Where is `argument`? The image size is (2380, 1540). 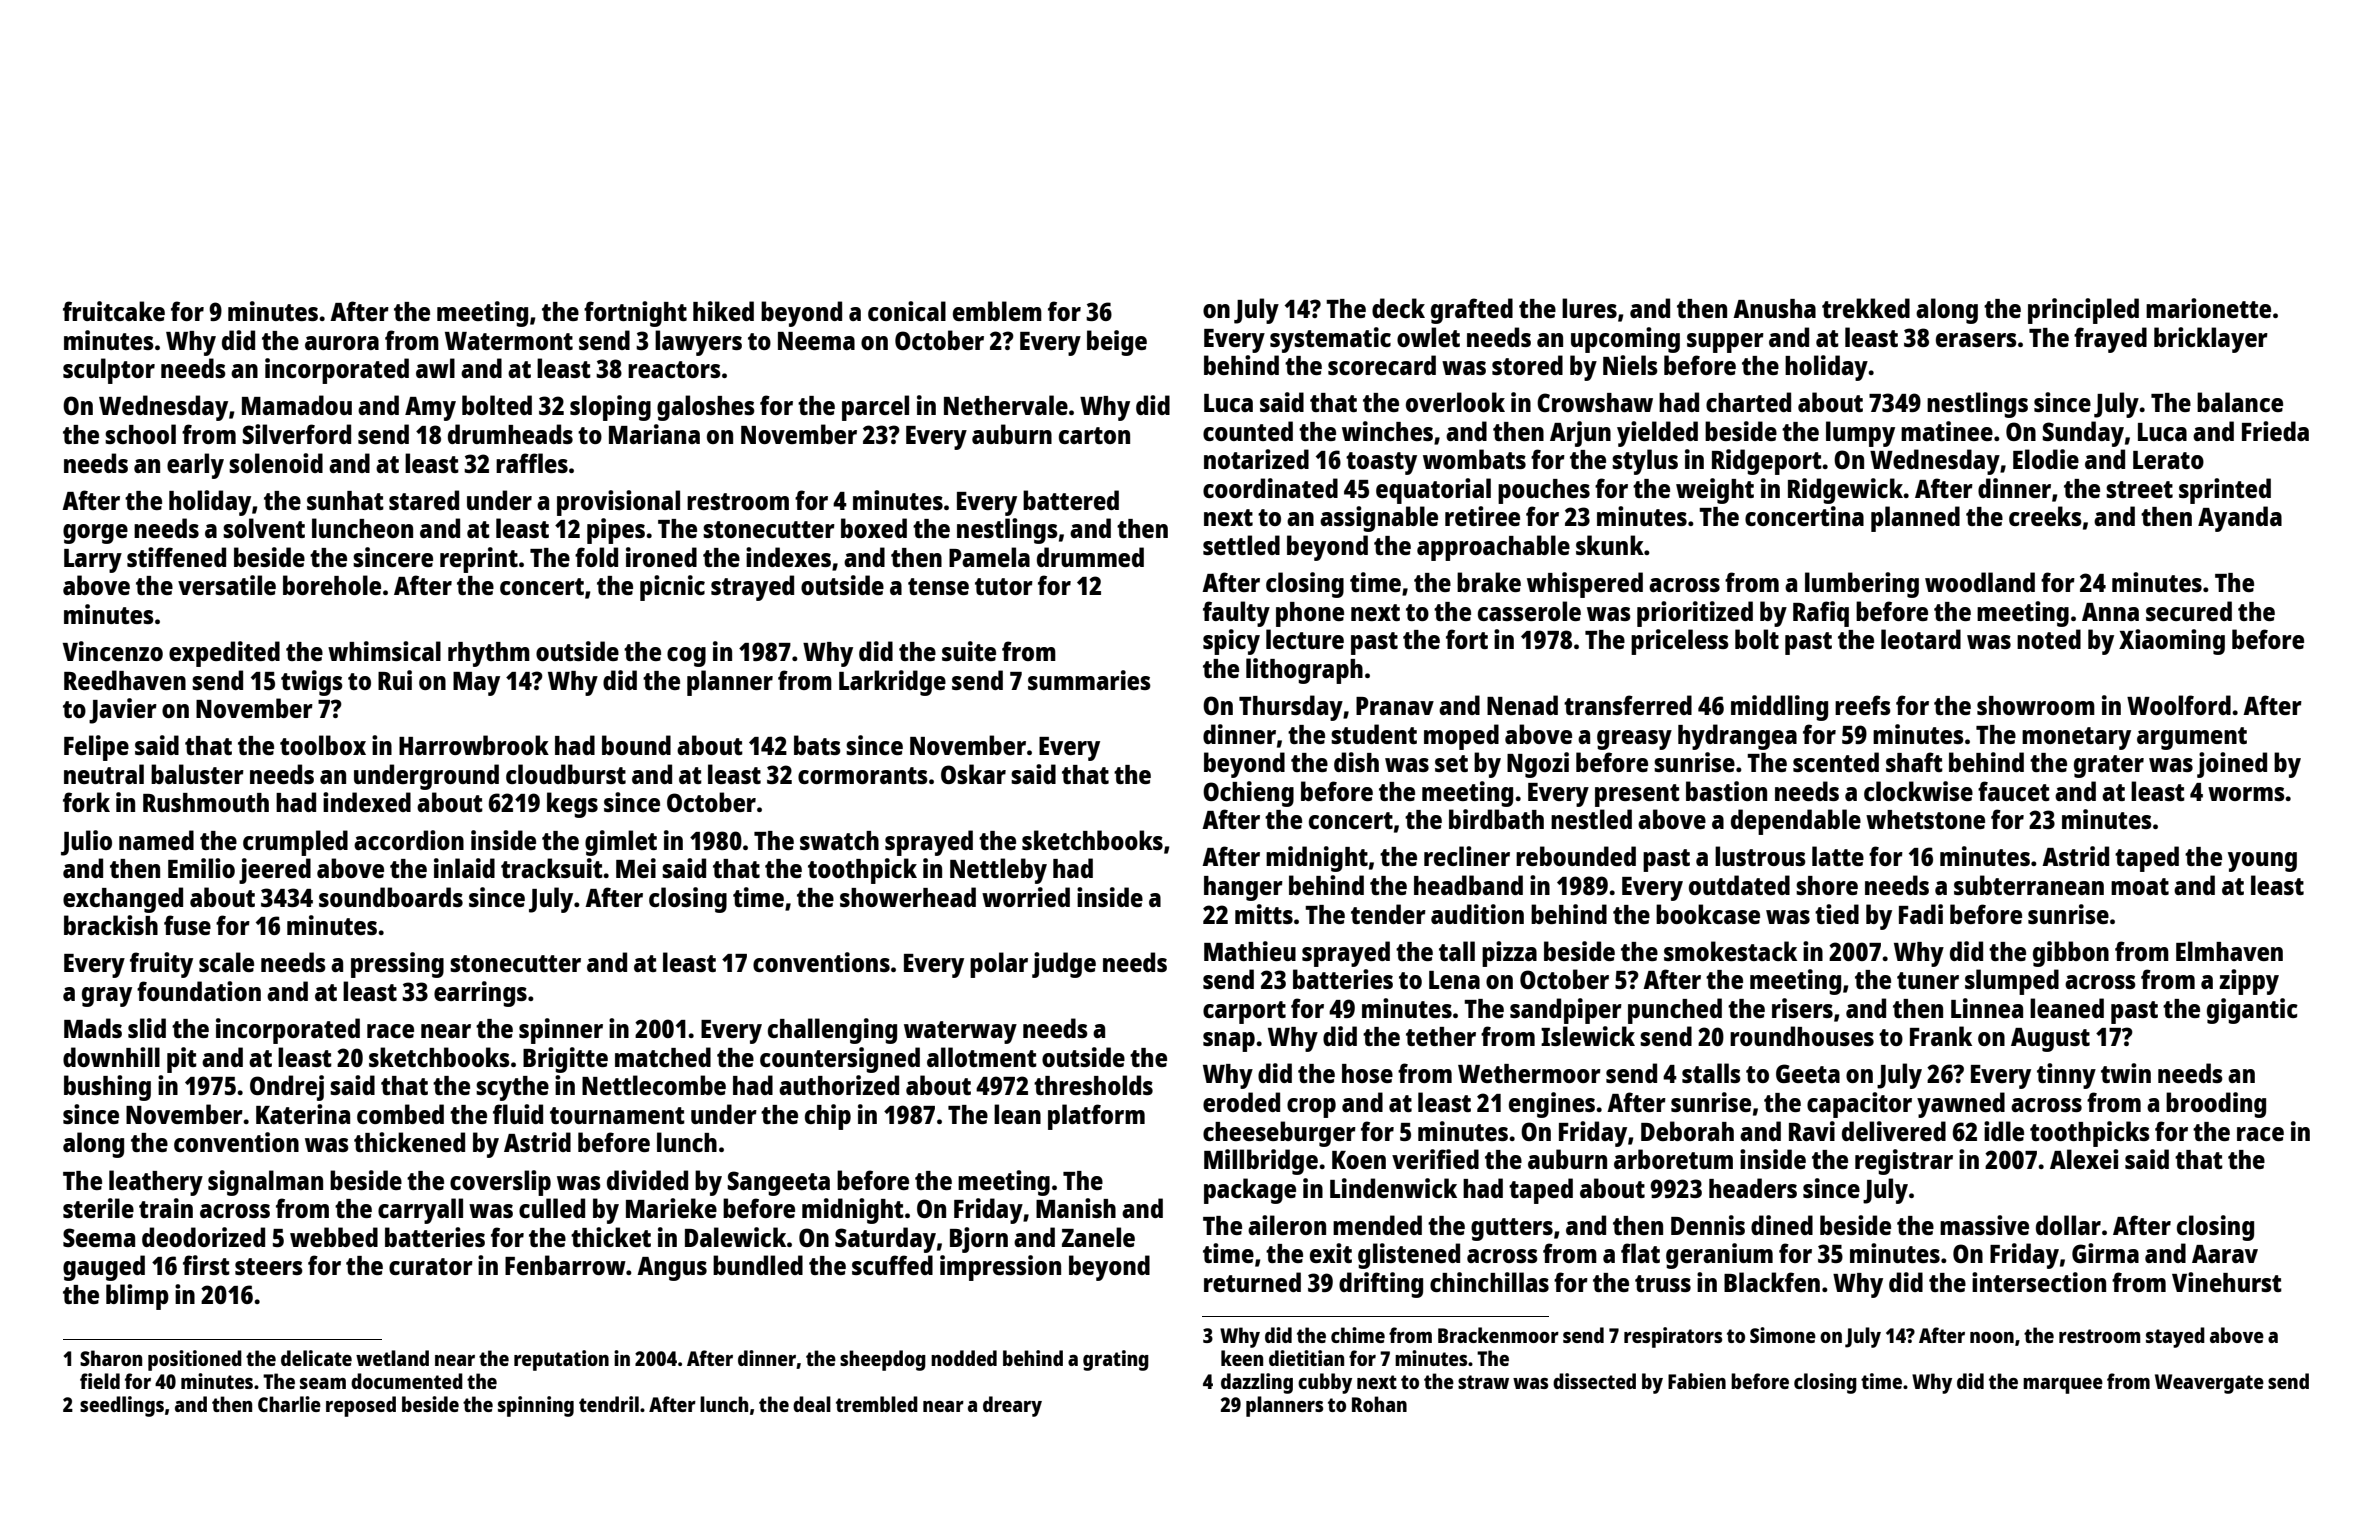
argument is located at coordinates (2192, 738).
